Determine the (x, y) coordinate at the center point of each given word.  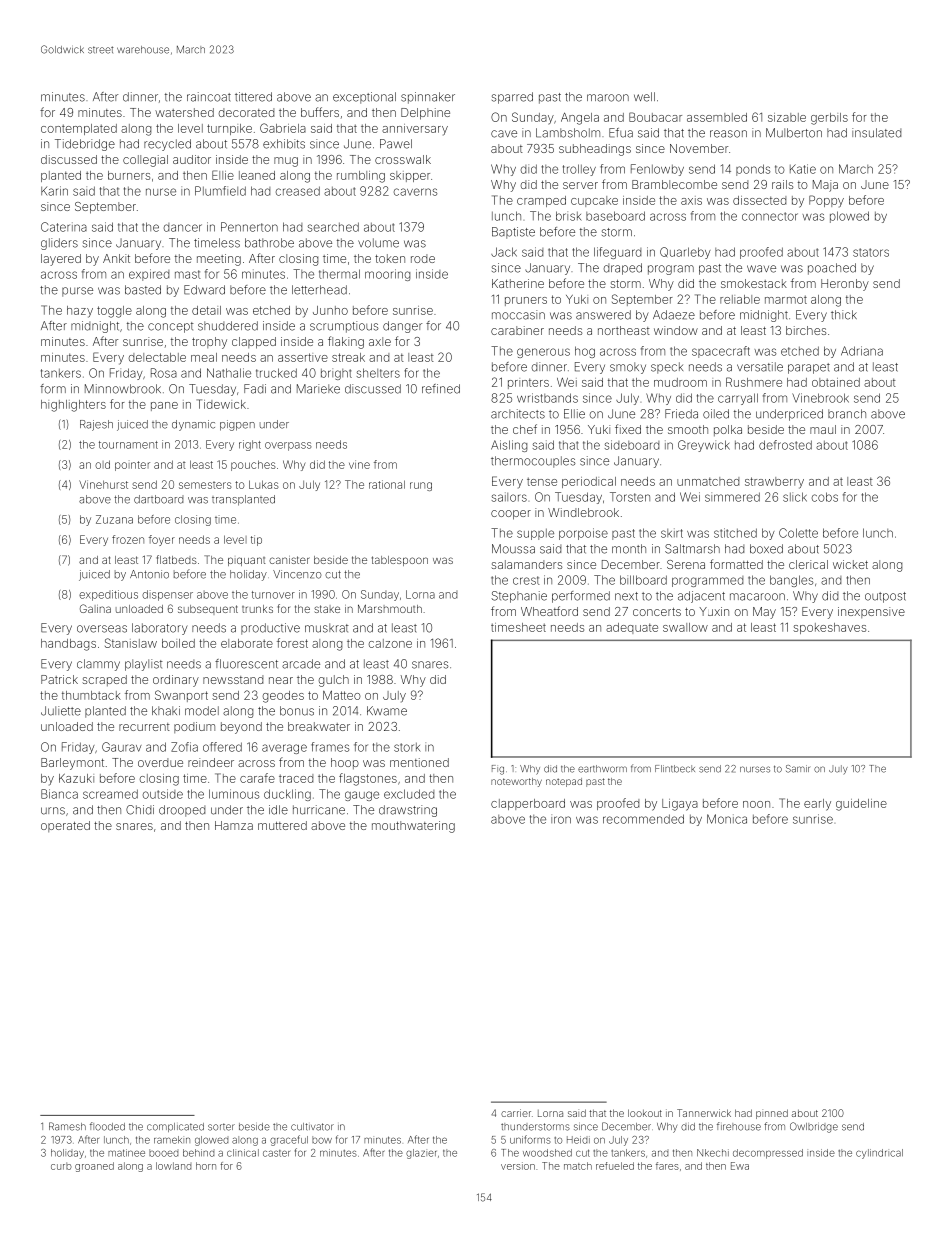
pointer (132, 466)
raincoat (209, 97)
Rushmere (754, 382)
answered (603, 315)
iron (561, 819)
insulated (876, 133)
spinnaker (428, 98)
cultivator (312, 1127)
